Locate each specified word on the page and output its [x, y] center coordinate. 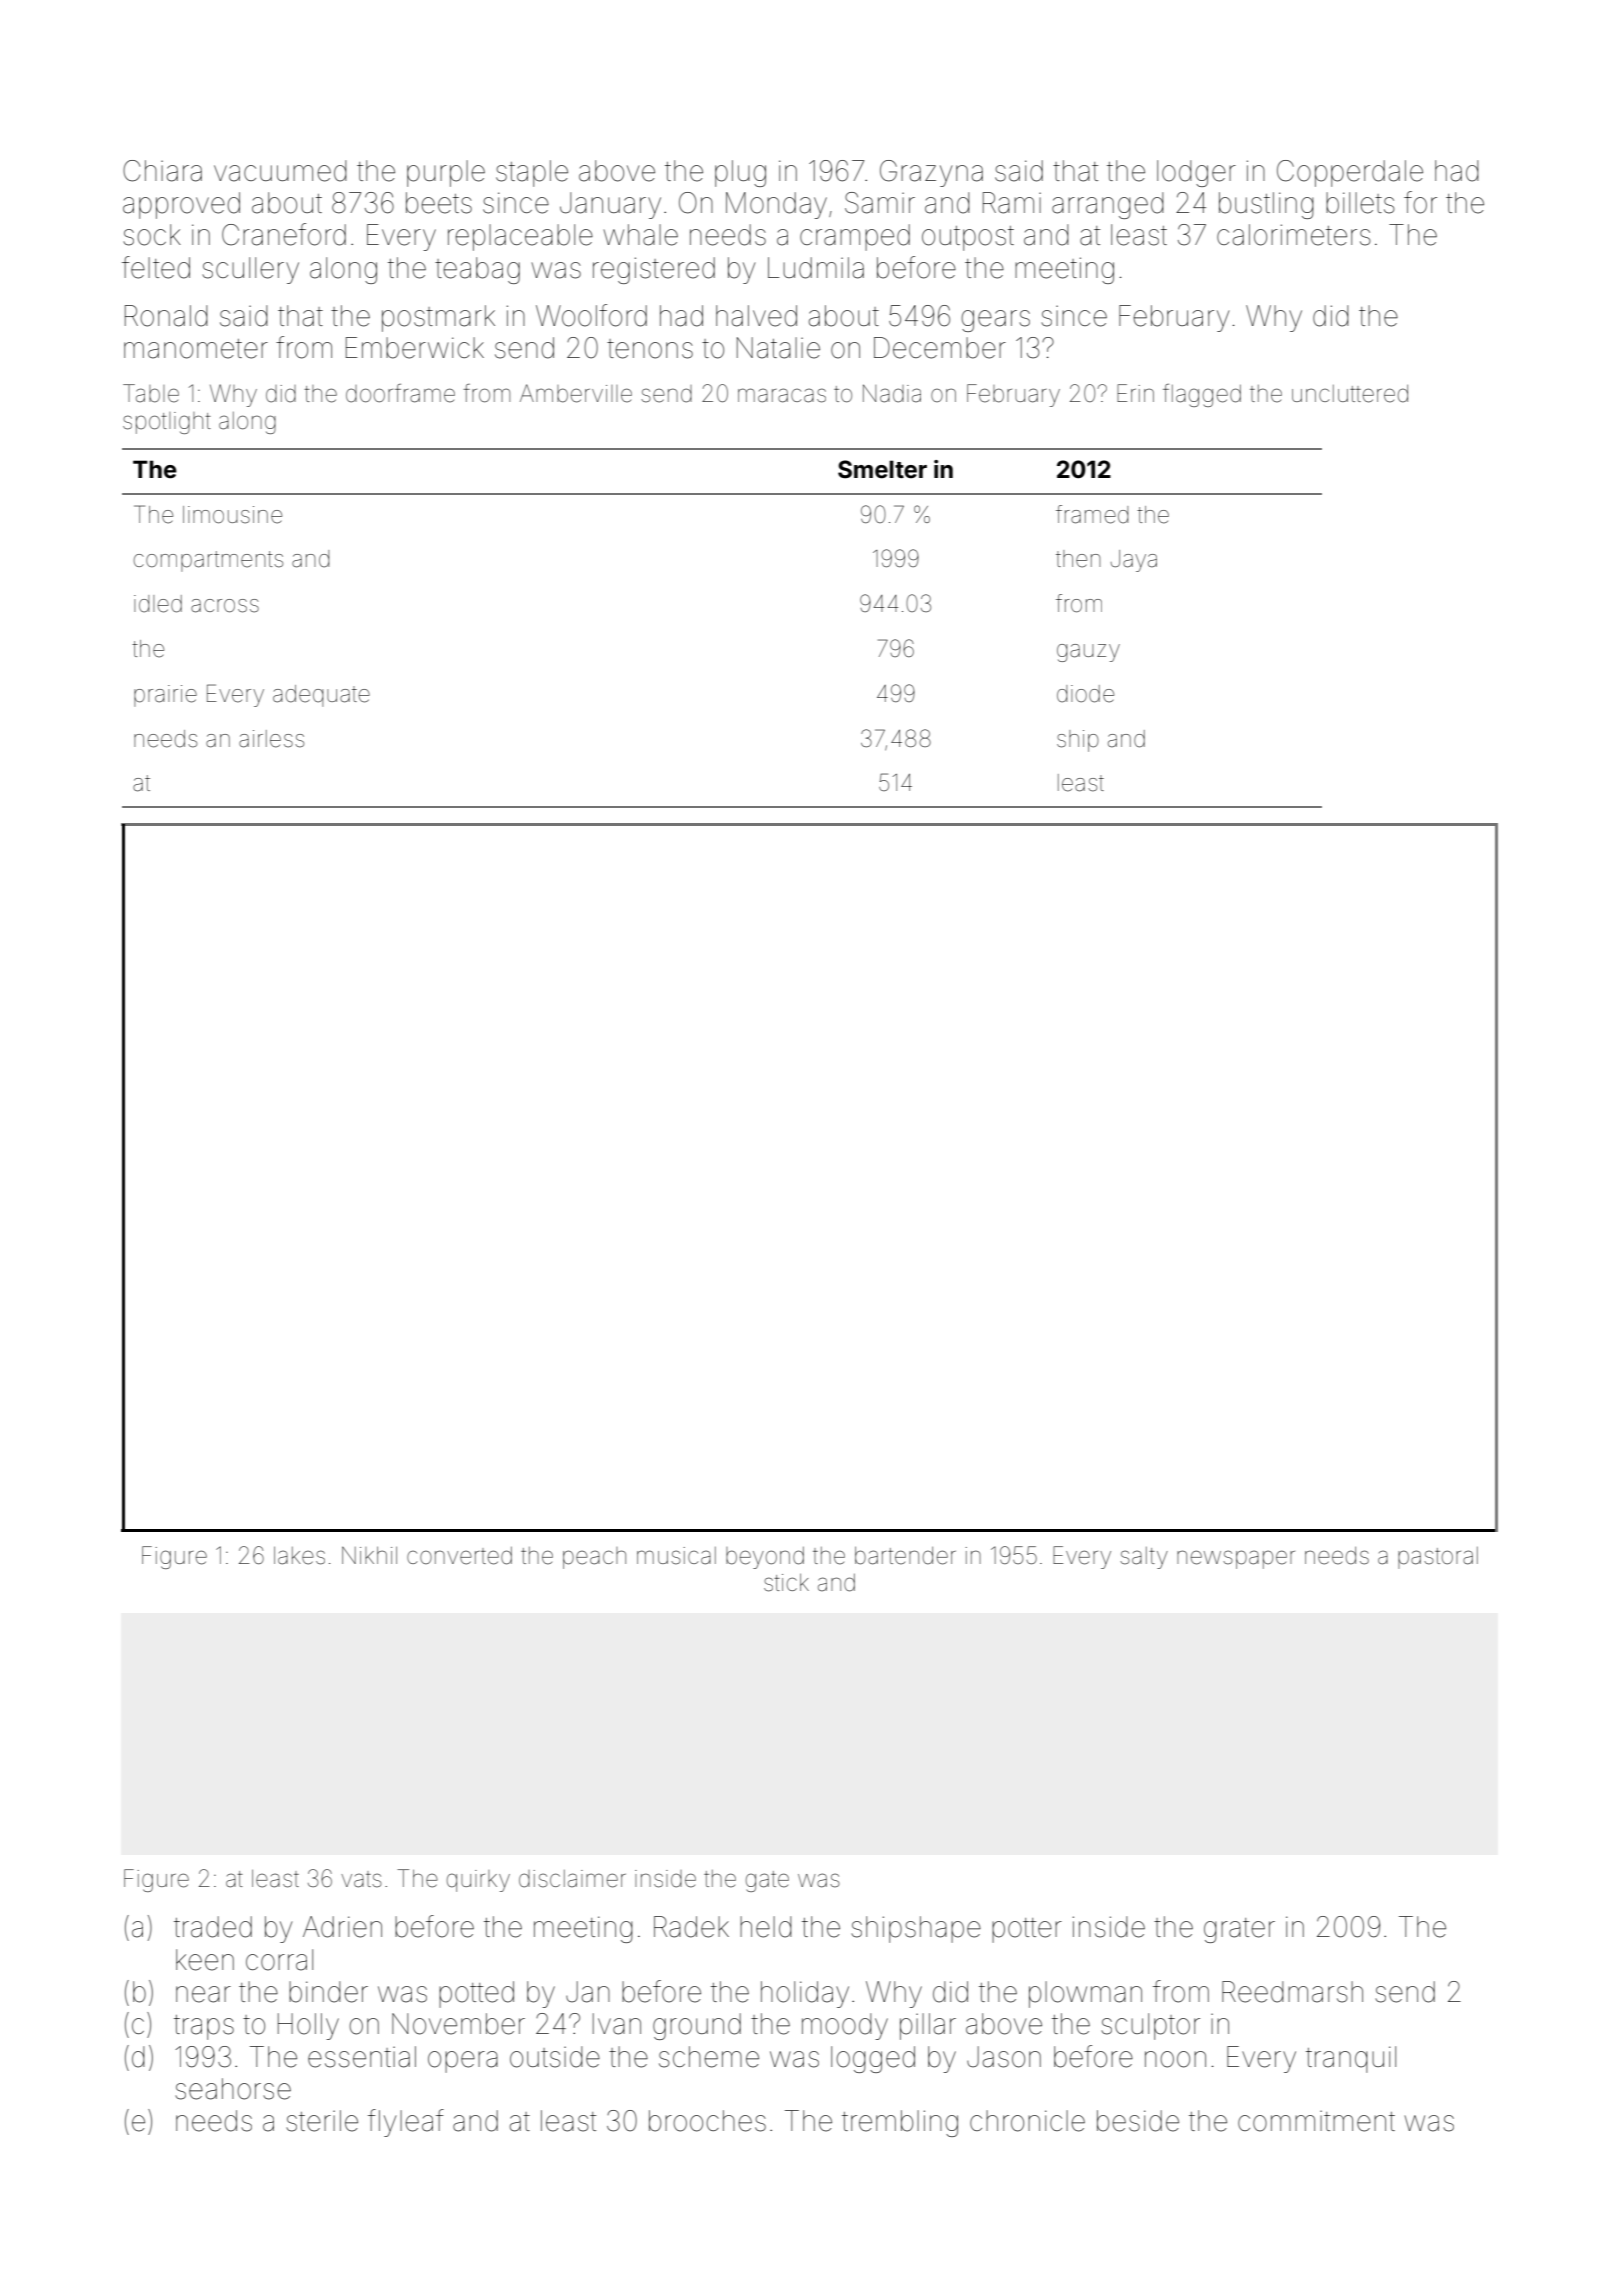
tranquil [1351, 2059]
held [766, 1927]
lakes [299, 1556]
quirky [478, 1881]
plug [740, 173]
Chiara [162, 171]
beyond [765, 1558]
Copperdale [1350, 173]
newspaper [1236, 1559]
